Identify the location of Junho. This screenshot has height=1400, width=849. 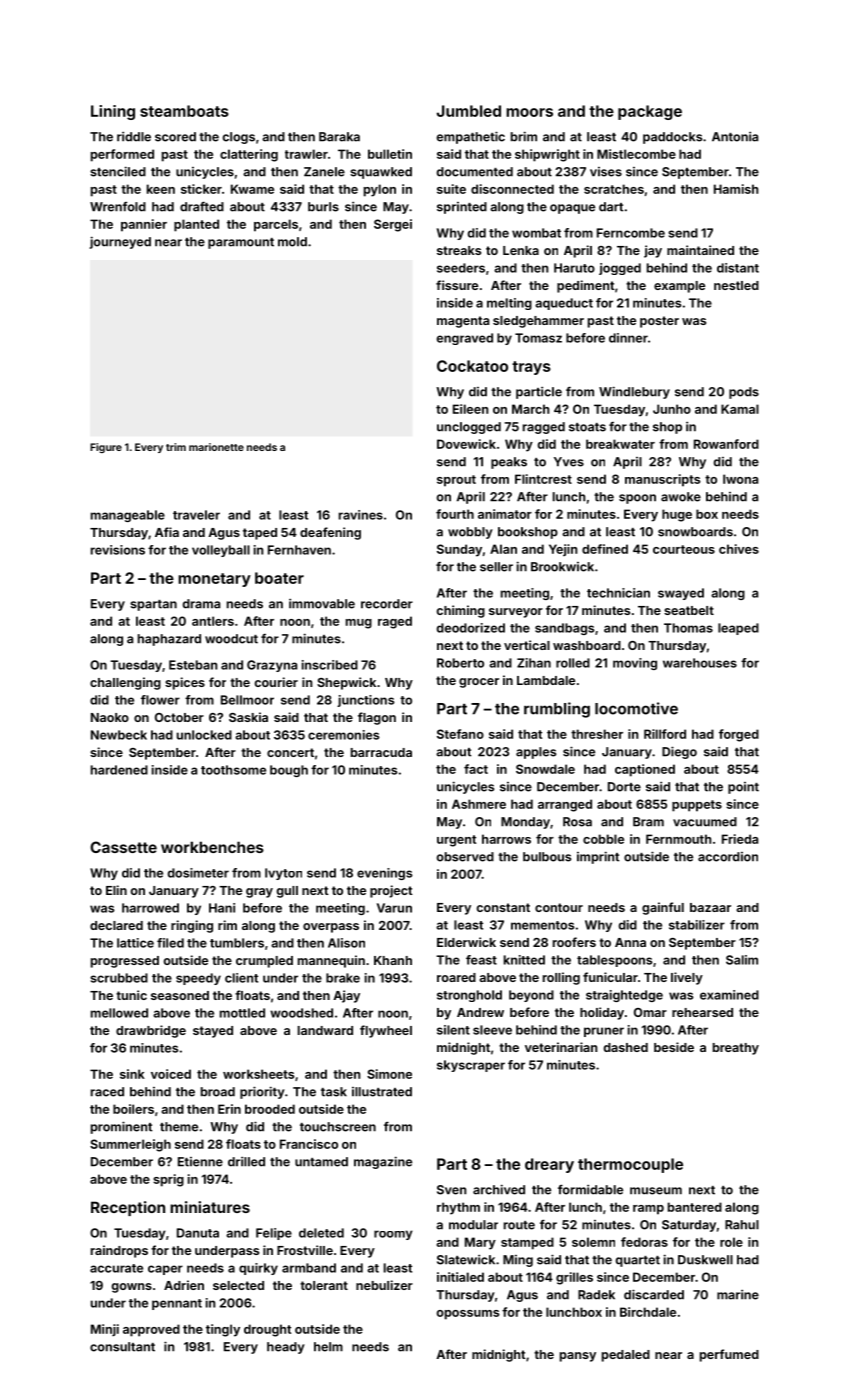
(672, 409).
